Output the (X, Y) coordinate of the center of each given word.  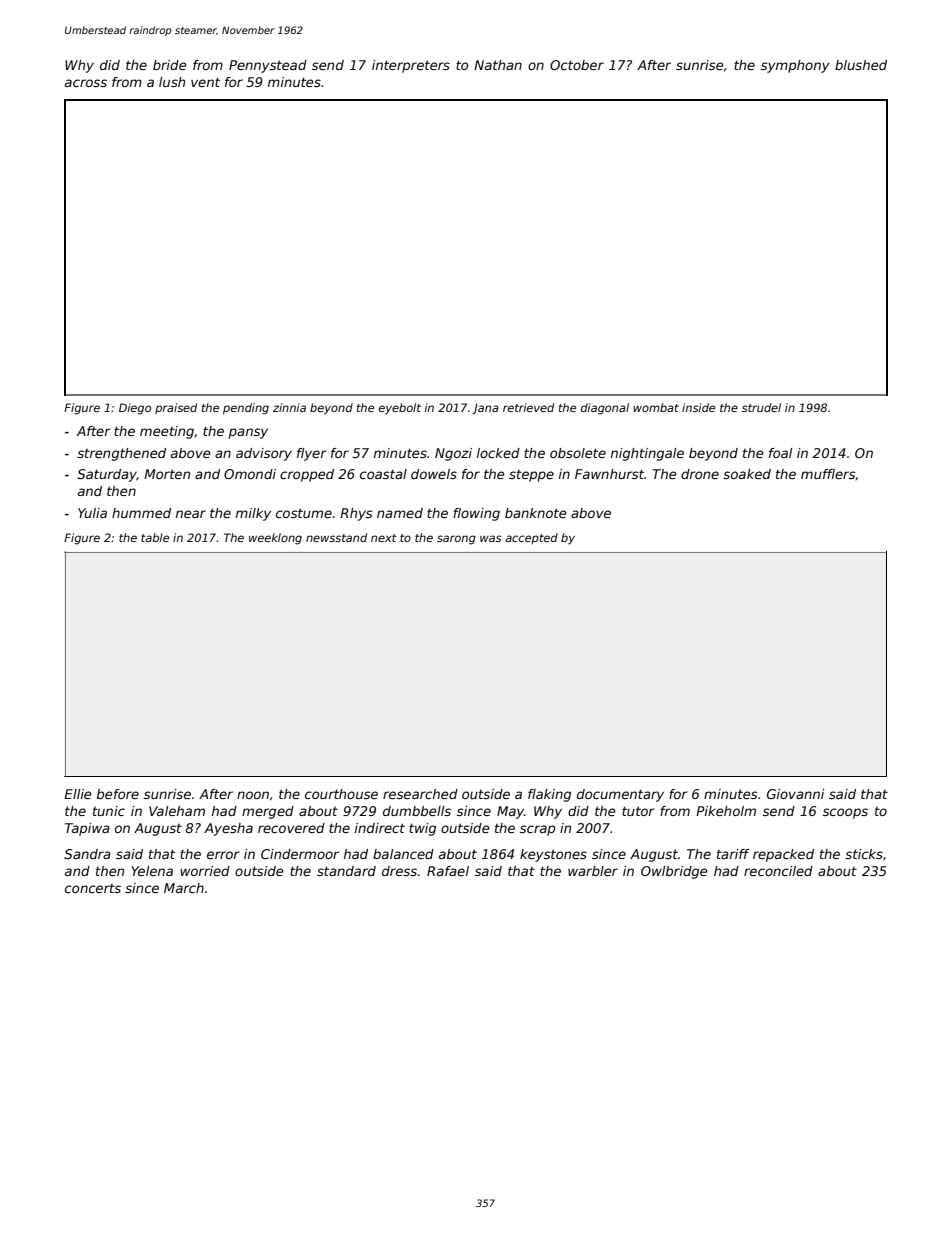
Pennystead (268, 66)
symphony (795, 66)
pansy (248, 433)
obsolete (578, 453)
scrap (537, 830)
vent (205, 82)
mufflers (828, 474)
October (577, 65)
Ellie (78, 794)
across (86, 83)
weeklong (275, 539)
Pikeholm (726, 811)
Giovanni (795, 794)
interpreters (411, 66)
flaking (549, 795)
